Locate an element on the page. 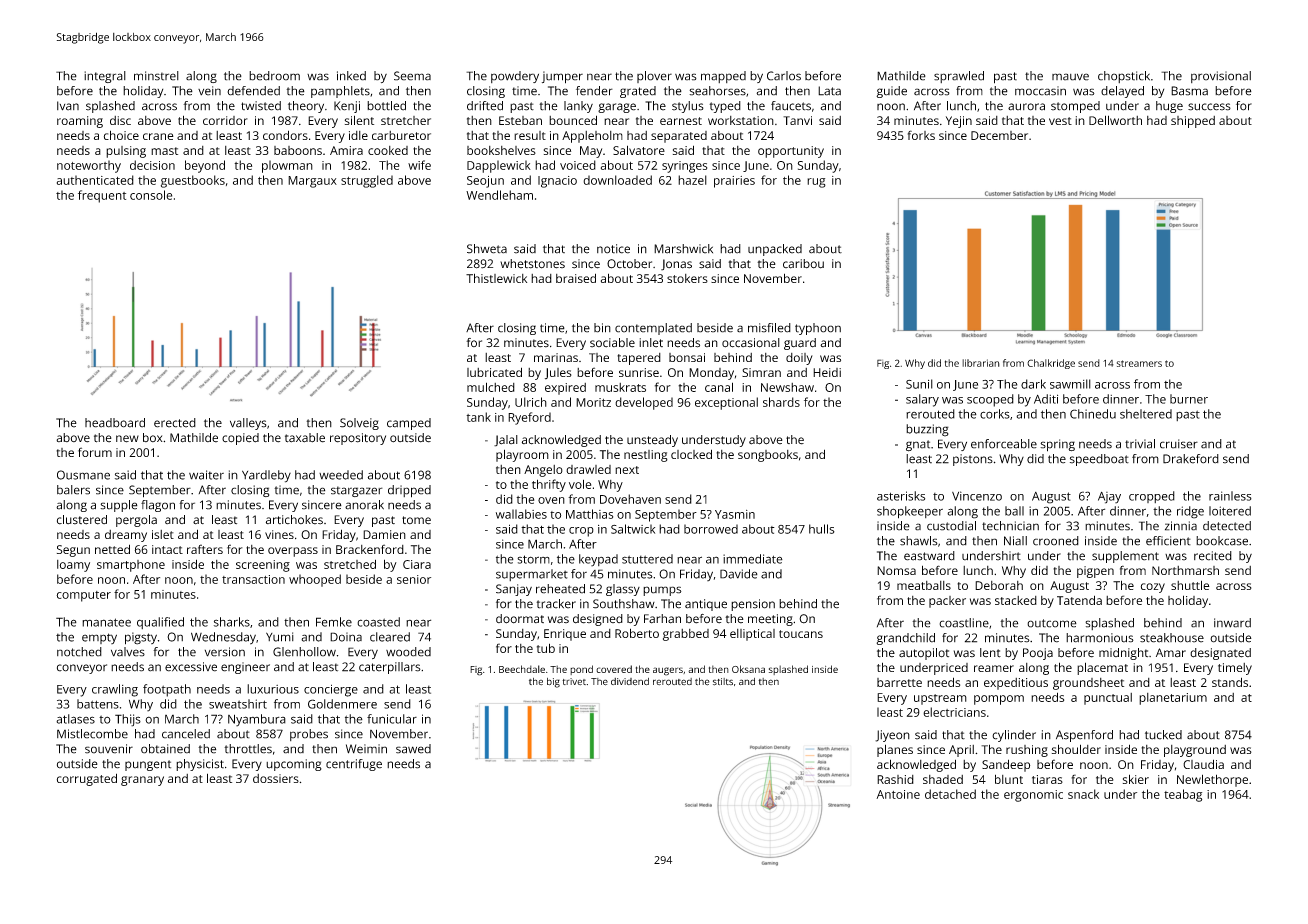 This image has width=1308, height=924. forum is located at coordinates (95, 452).
